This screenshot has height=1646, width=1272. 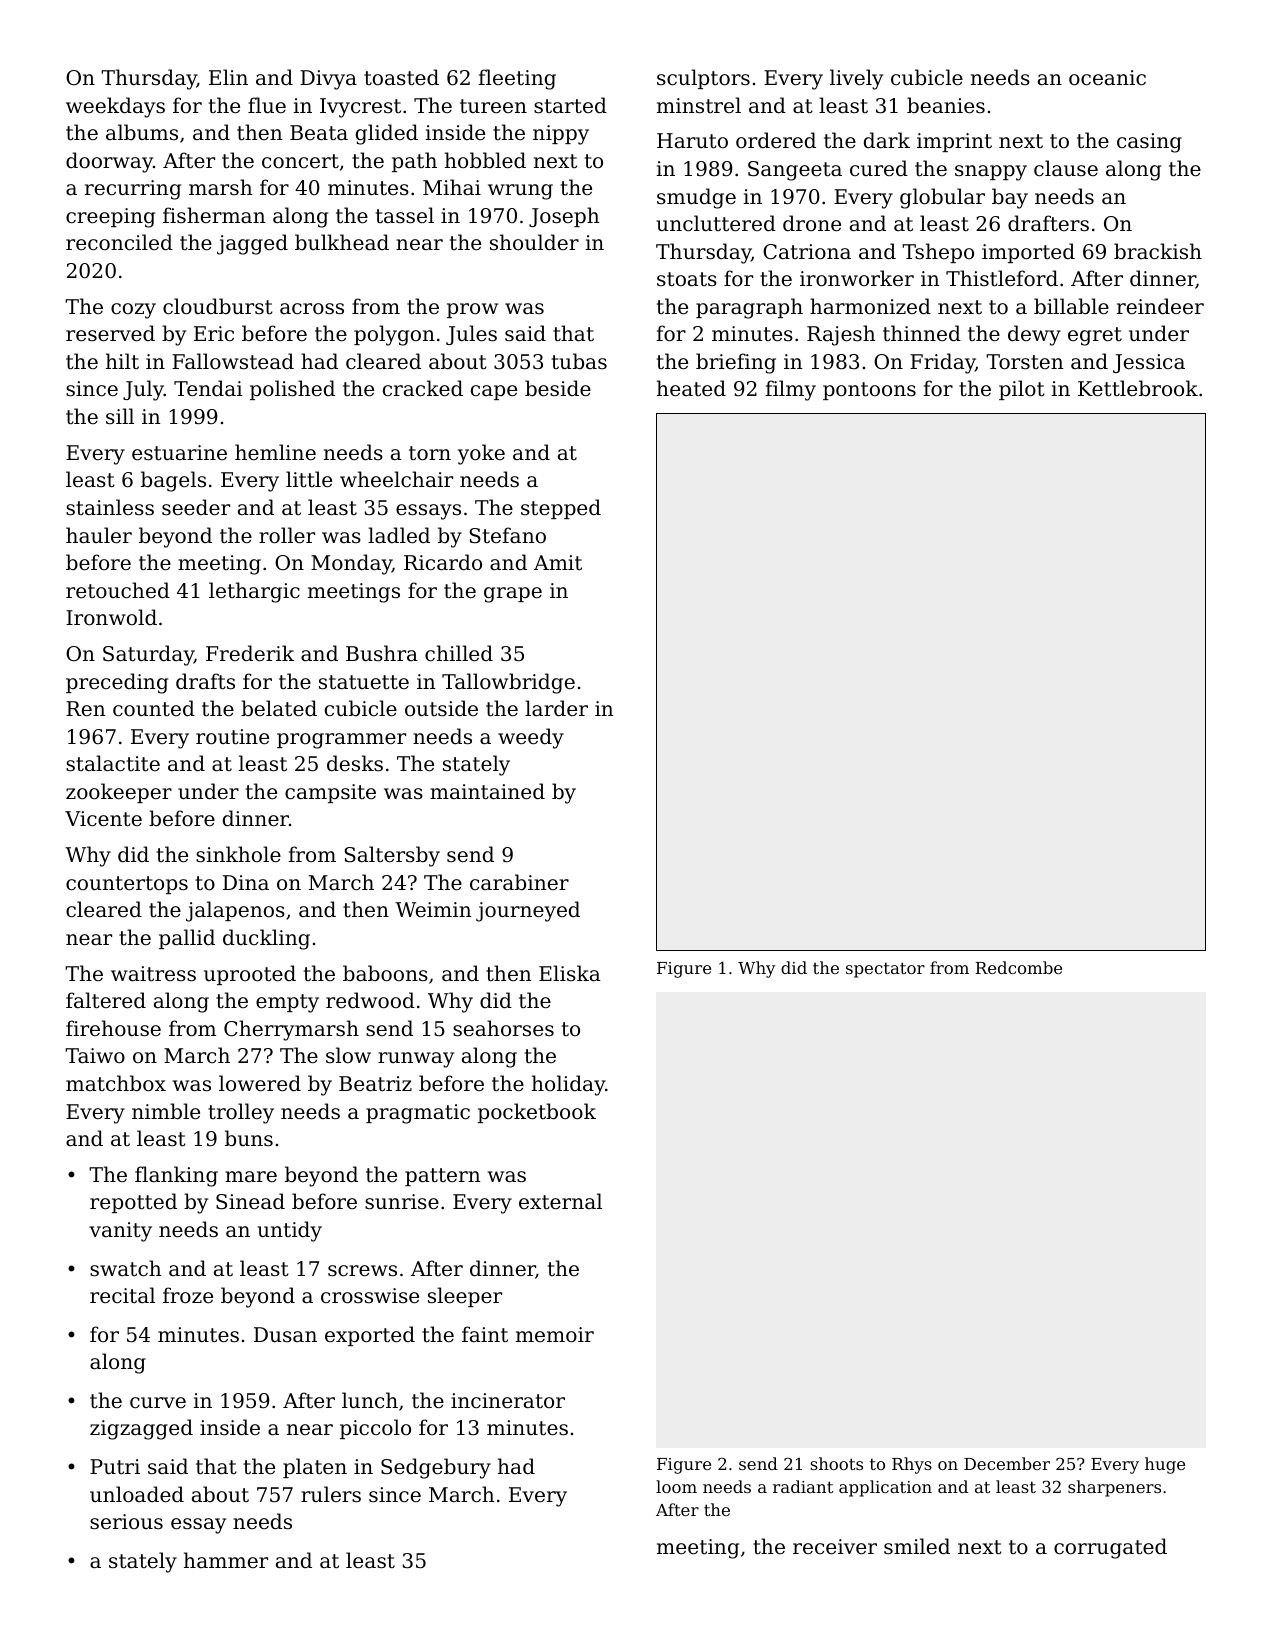 I want to click on tubas, so click(x=579, y=361).
